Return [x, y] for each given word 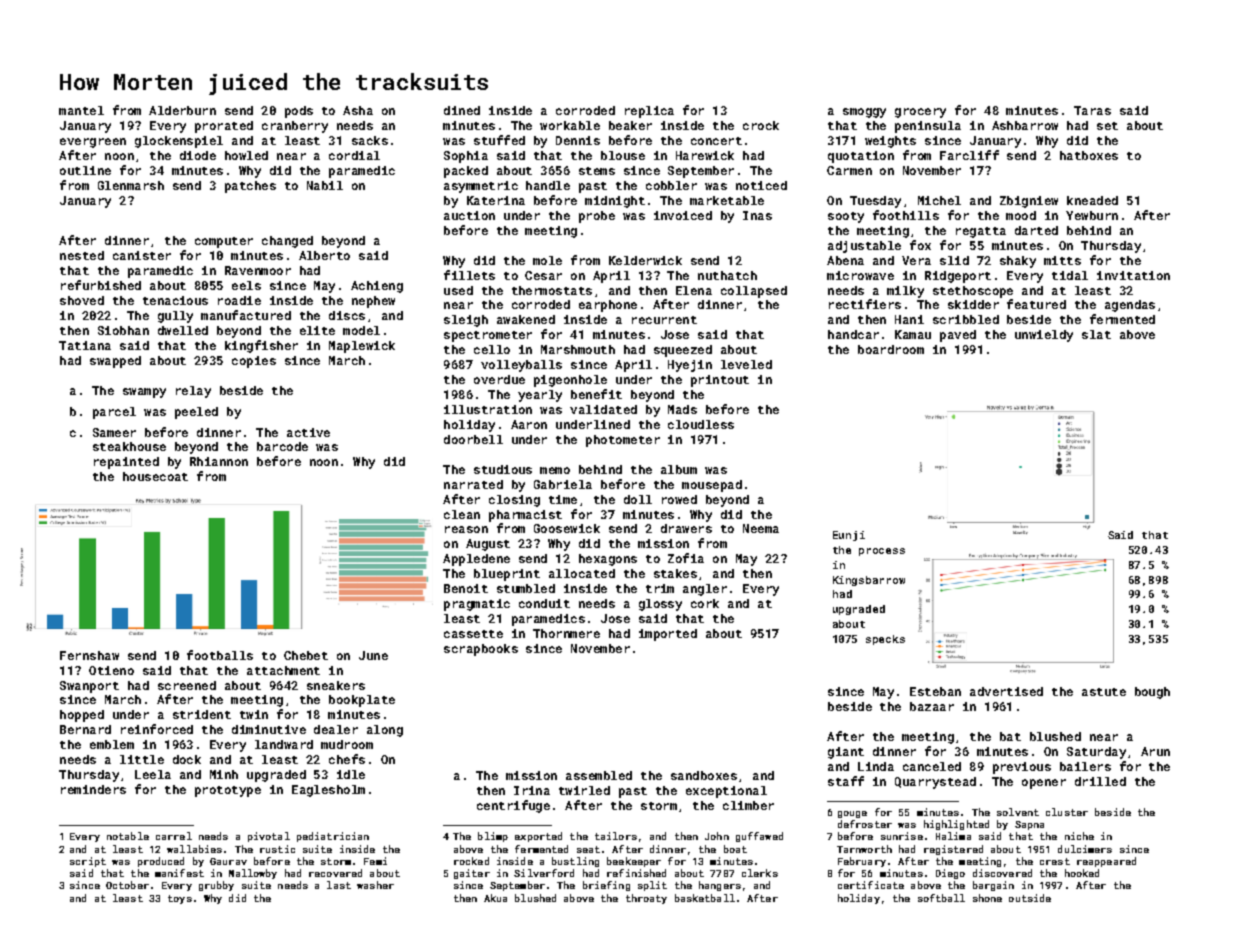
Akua [495, 898]
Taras [1092, 110]
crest [1055, 861]
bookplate [362, 701]
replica [649, 112]
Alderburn [182, 110]
